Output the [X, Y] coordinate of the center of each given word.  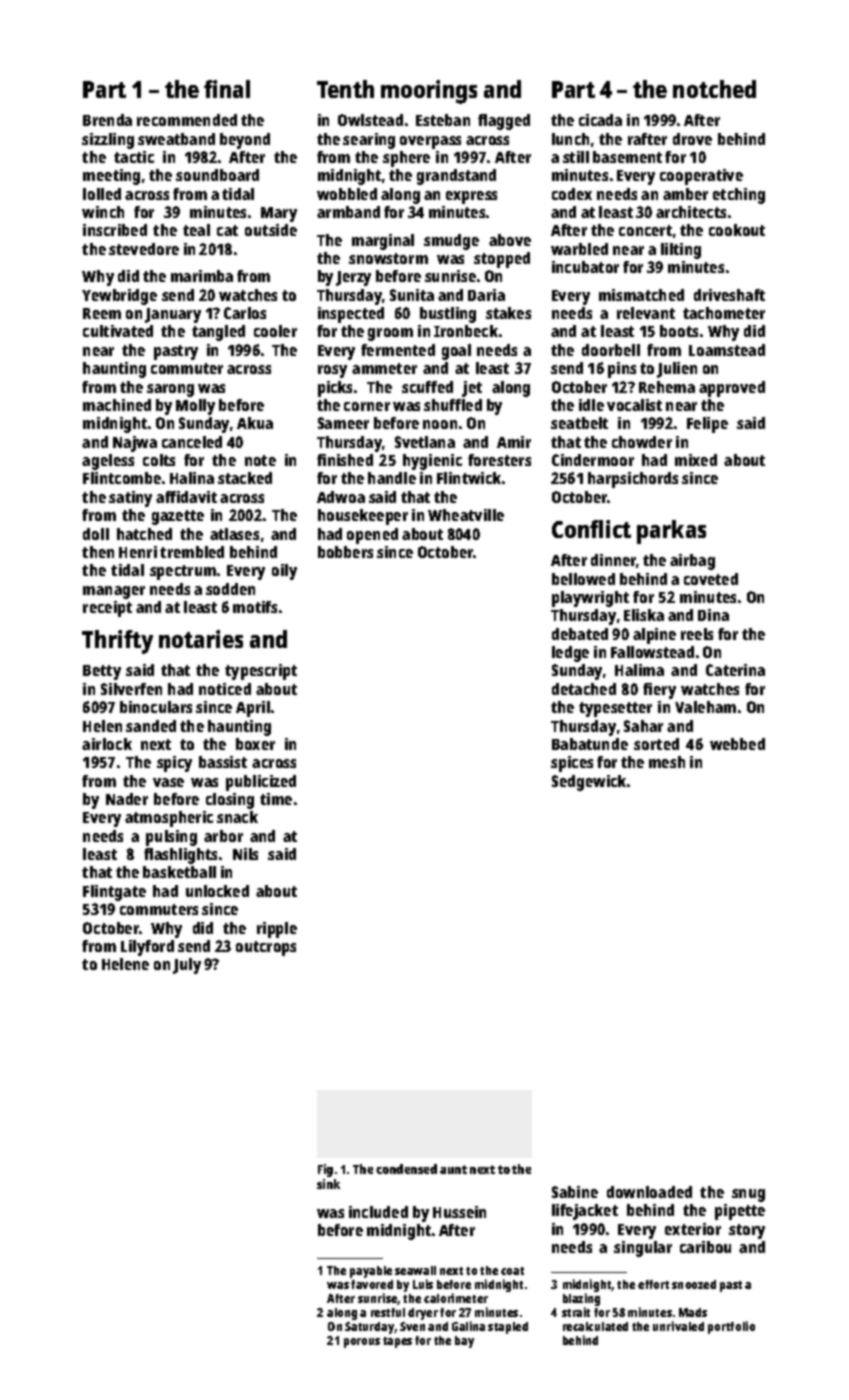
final [227, 89]
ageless [108, 462]
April [253, 709]
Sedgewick [589, 783]
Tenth [345, 89]
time [276, 799]
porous [362, 1343]
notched [714, 89]
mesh [667, 762]
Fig [325, 1170]
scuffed [427, 387]
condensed [406, 1169]
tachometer [724, 313]
